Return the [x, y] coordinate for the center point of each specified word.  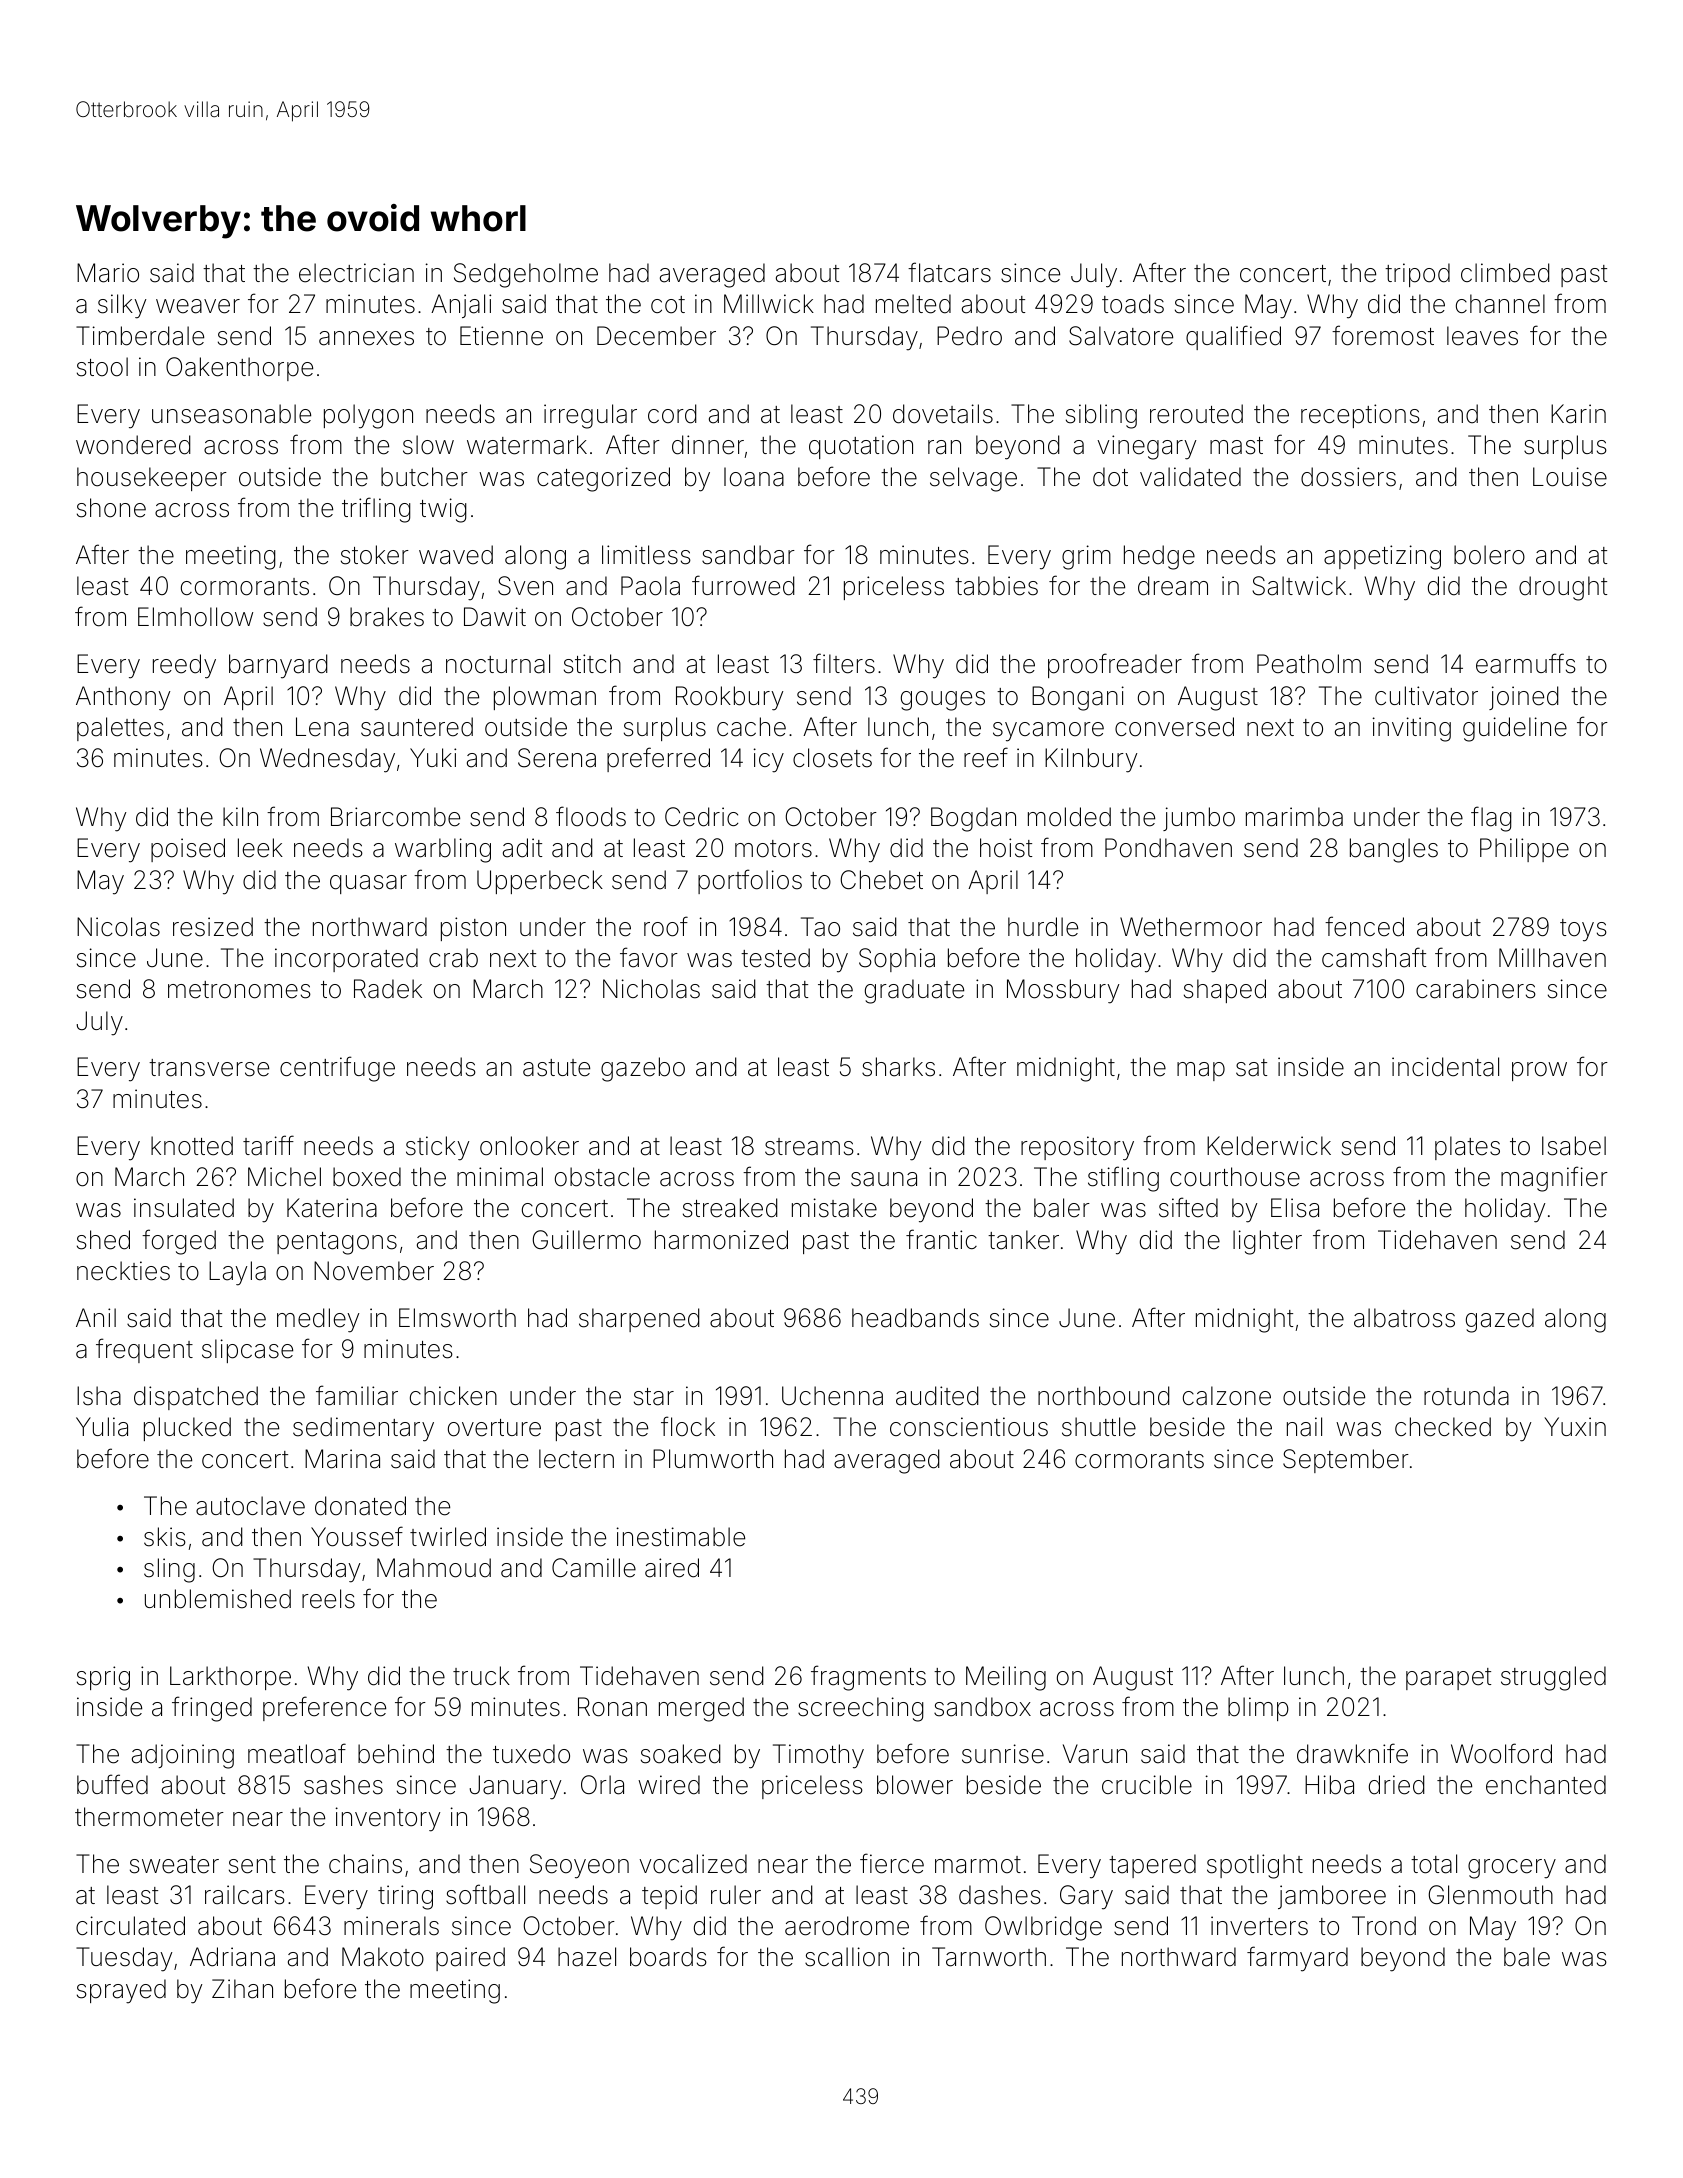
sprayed [121, 1991]
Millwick [769, 303]
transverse [209, 1068]
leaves [1482, 336]
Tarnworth [989, 1957]
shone [111, 508]
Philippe [1524, 850]
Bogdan [973, 819]
